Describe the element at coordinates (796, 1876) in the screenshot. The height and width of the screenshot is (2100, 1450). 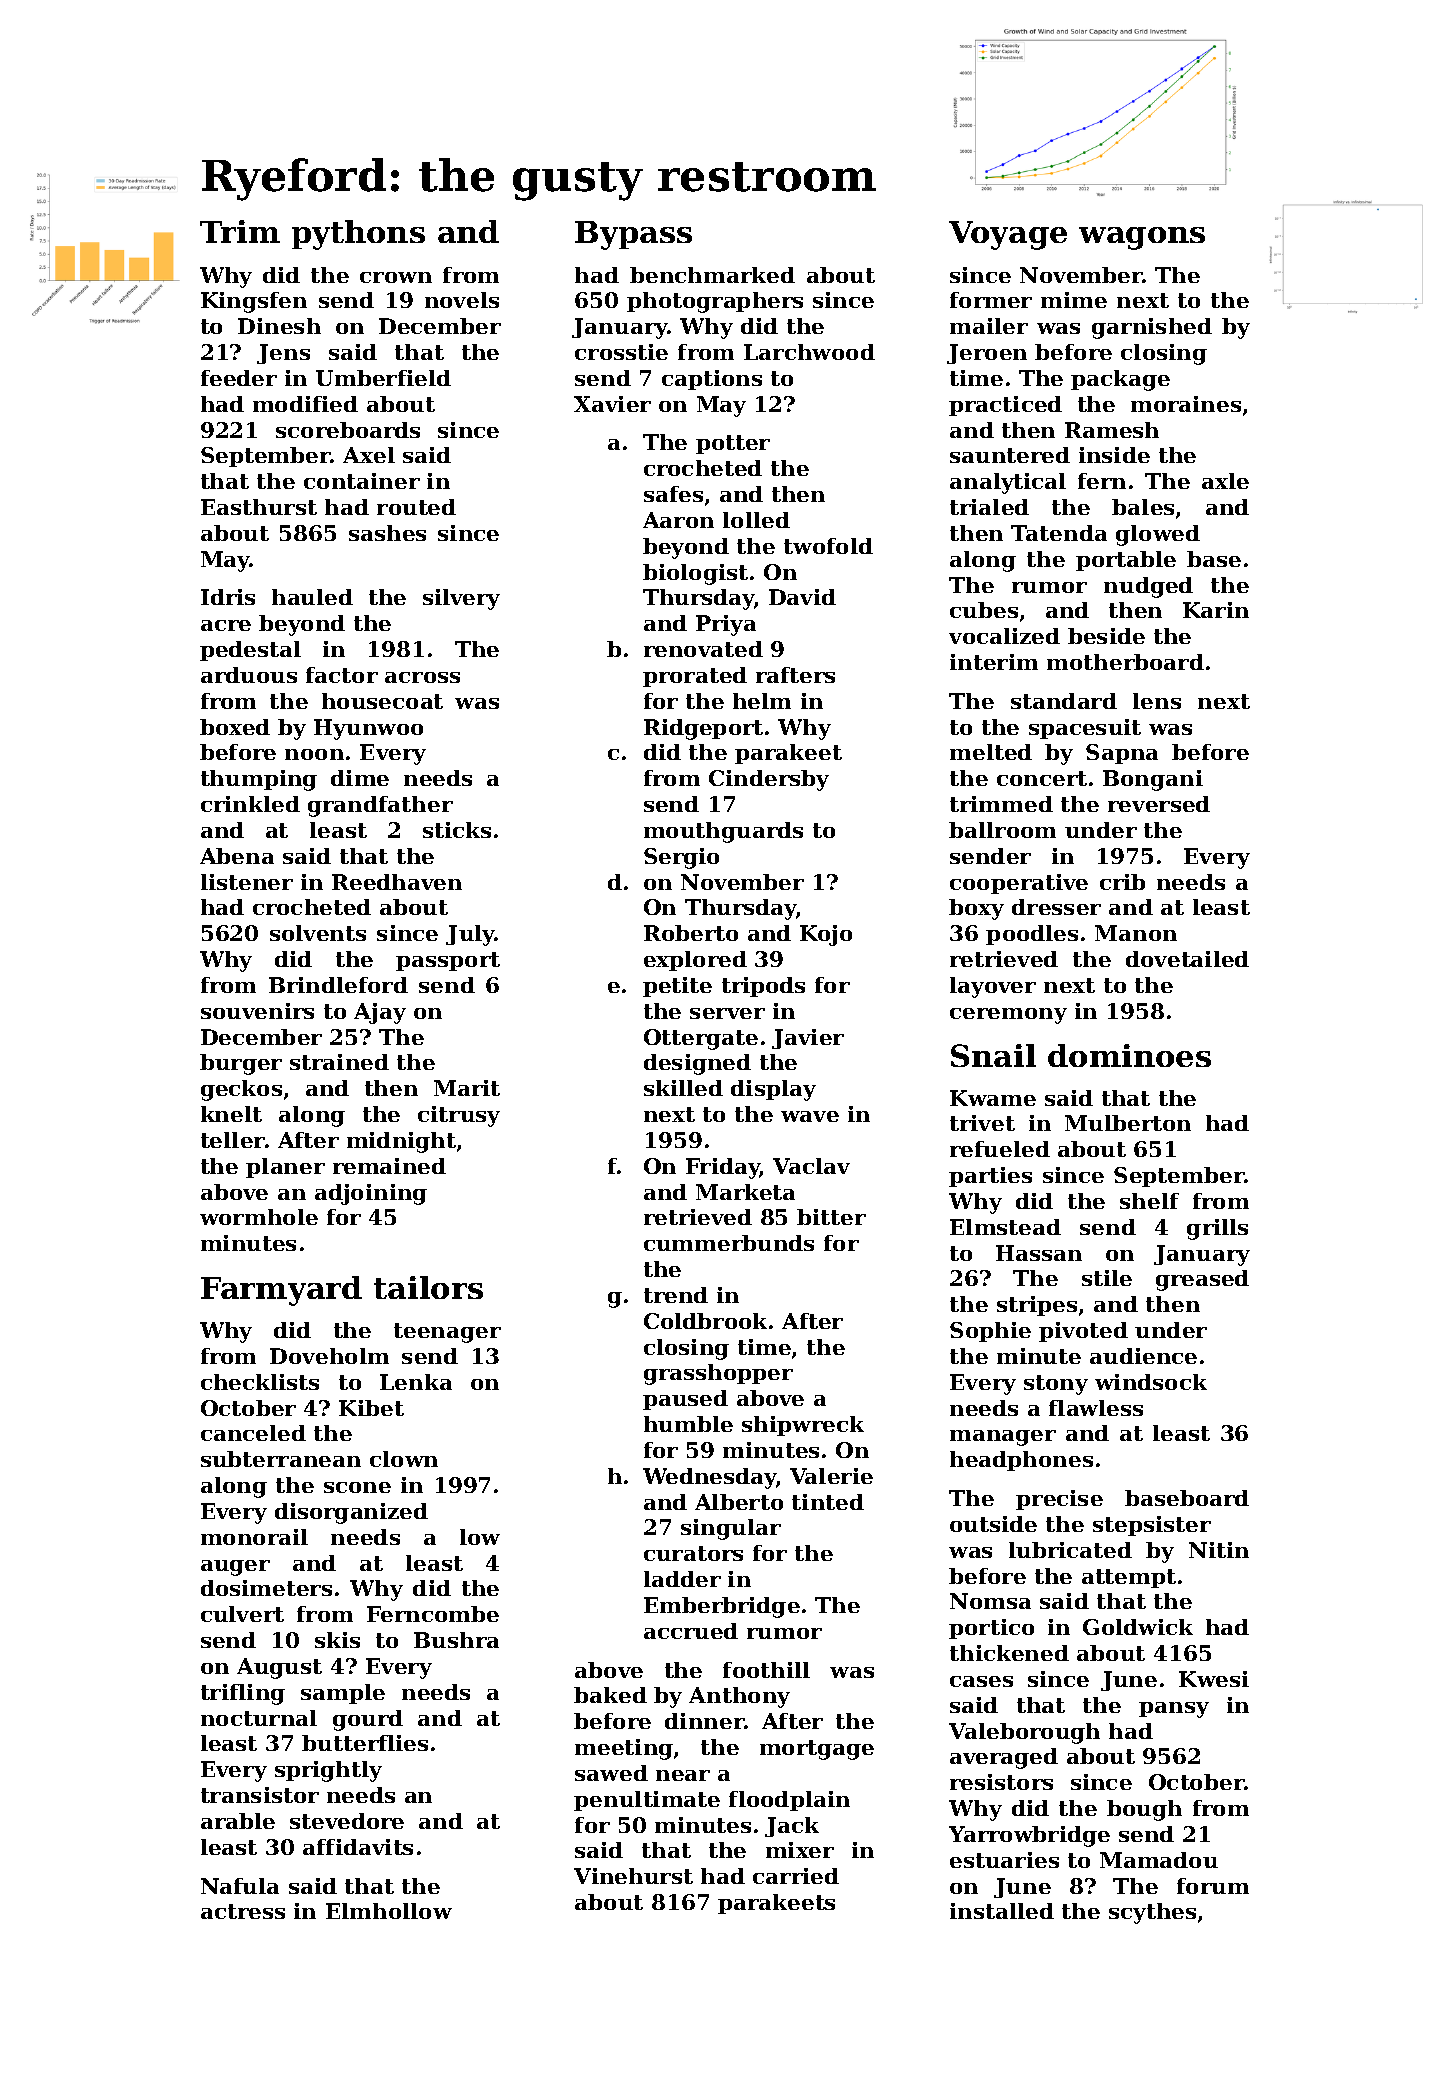
I see `carried` at that location.
